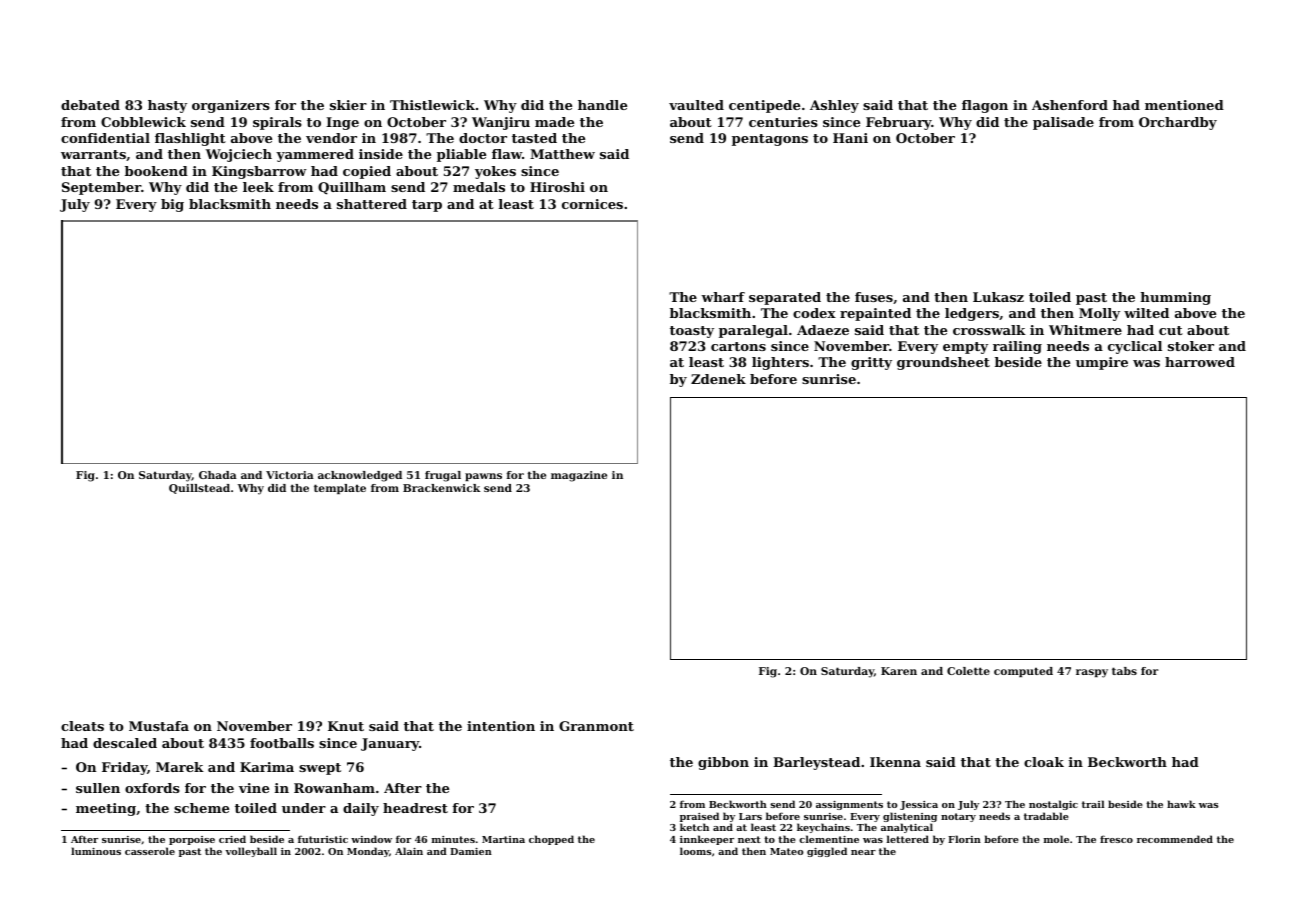 The width and height of the screenshot is (1308, 924). Describe the element at coordinates (1178, 123) in the screenshot. I see `Orchardby` at that location.
